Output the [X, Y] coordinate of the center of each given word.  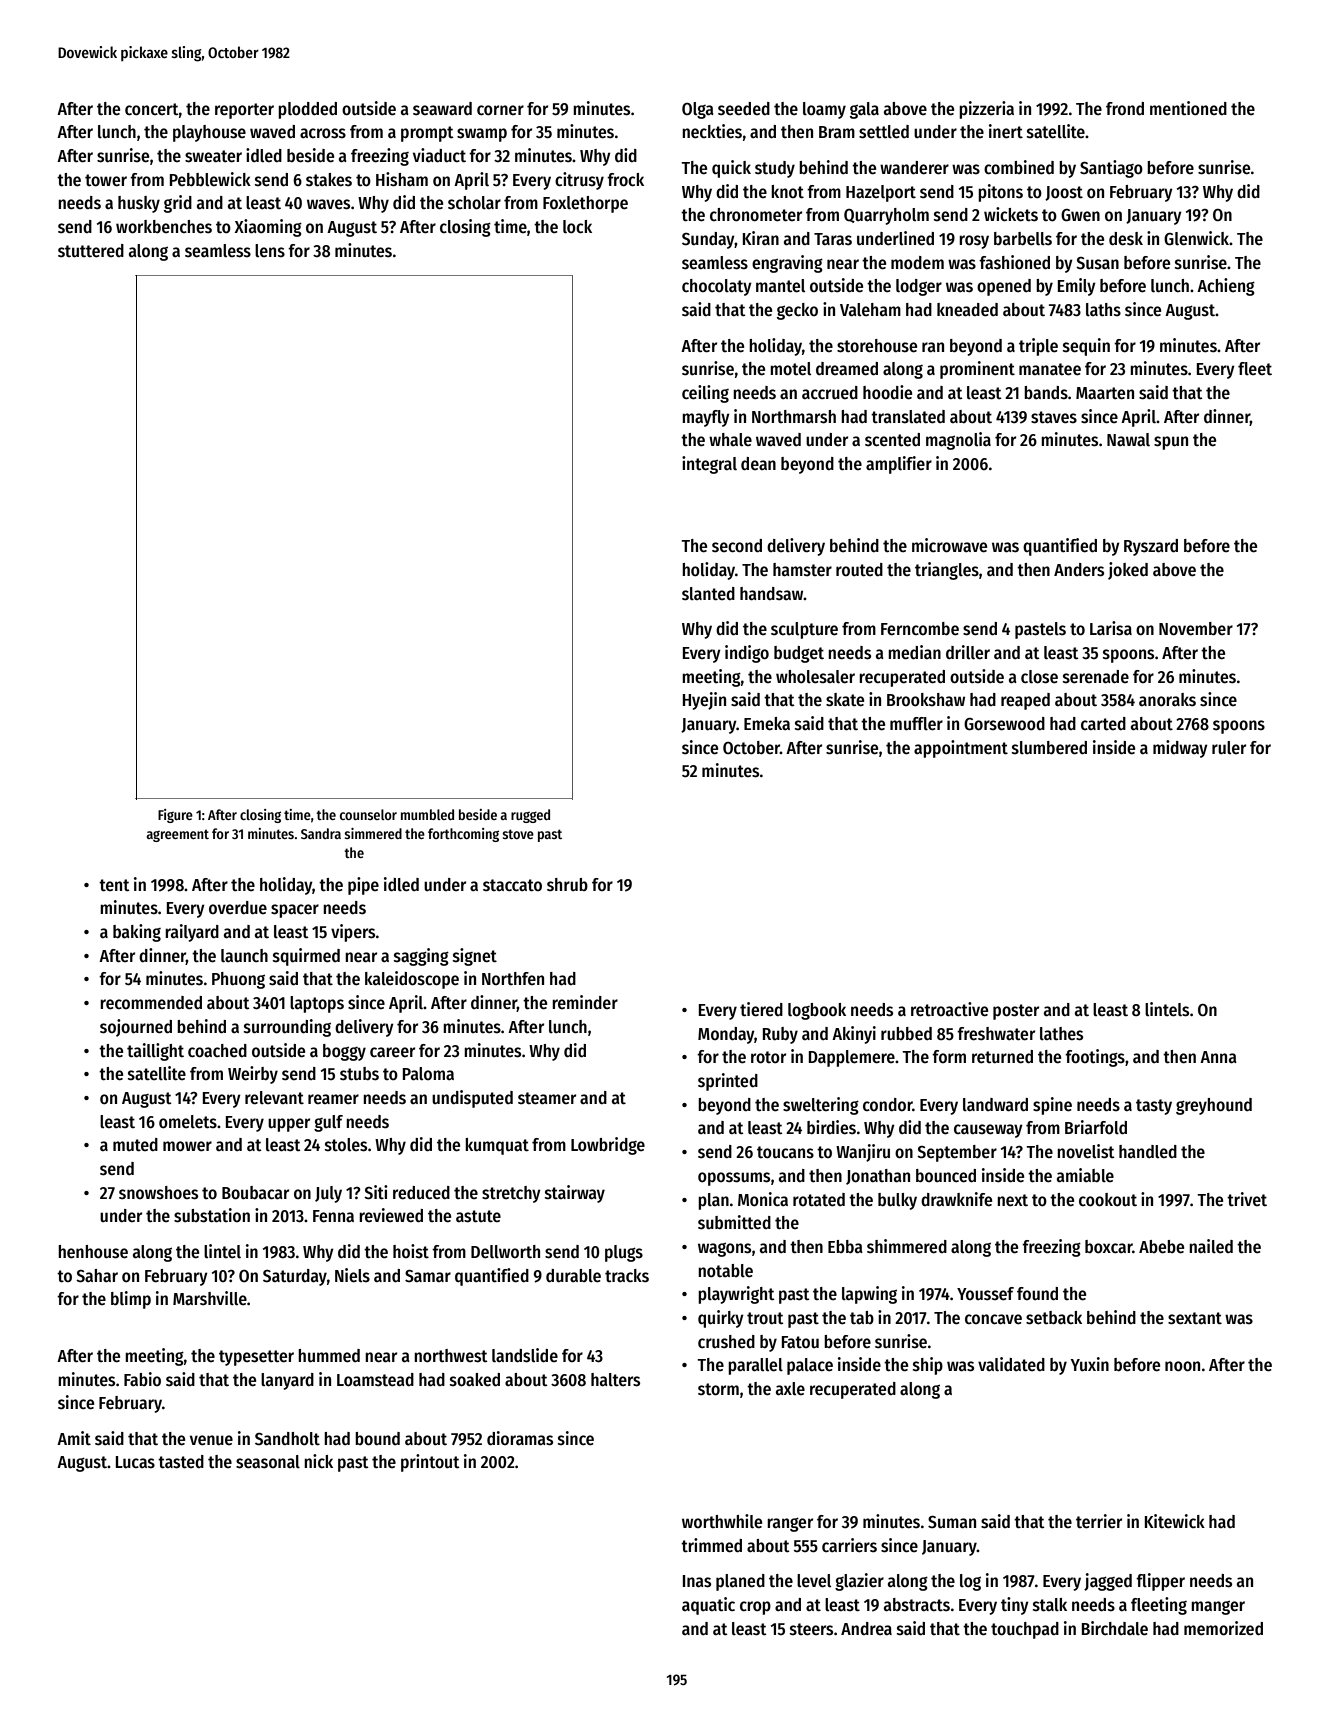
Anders [1079, 570]
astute [478, 1216]
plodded [307, 110]
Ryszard [1151, 547]
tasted [181, 1462]
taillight [155, 1052]
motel [790, 369]
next [1012, 1200]
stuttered [91, 251]
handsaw [771, 594]
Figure [175, 816]
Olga [697, 110]
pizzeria [986, 110]
